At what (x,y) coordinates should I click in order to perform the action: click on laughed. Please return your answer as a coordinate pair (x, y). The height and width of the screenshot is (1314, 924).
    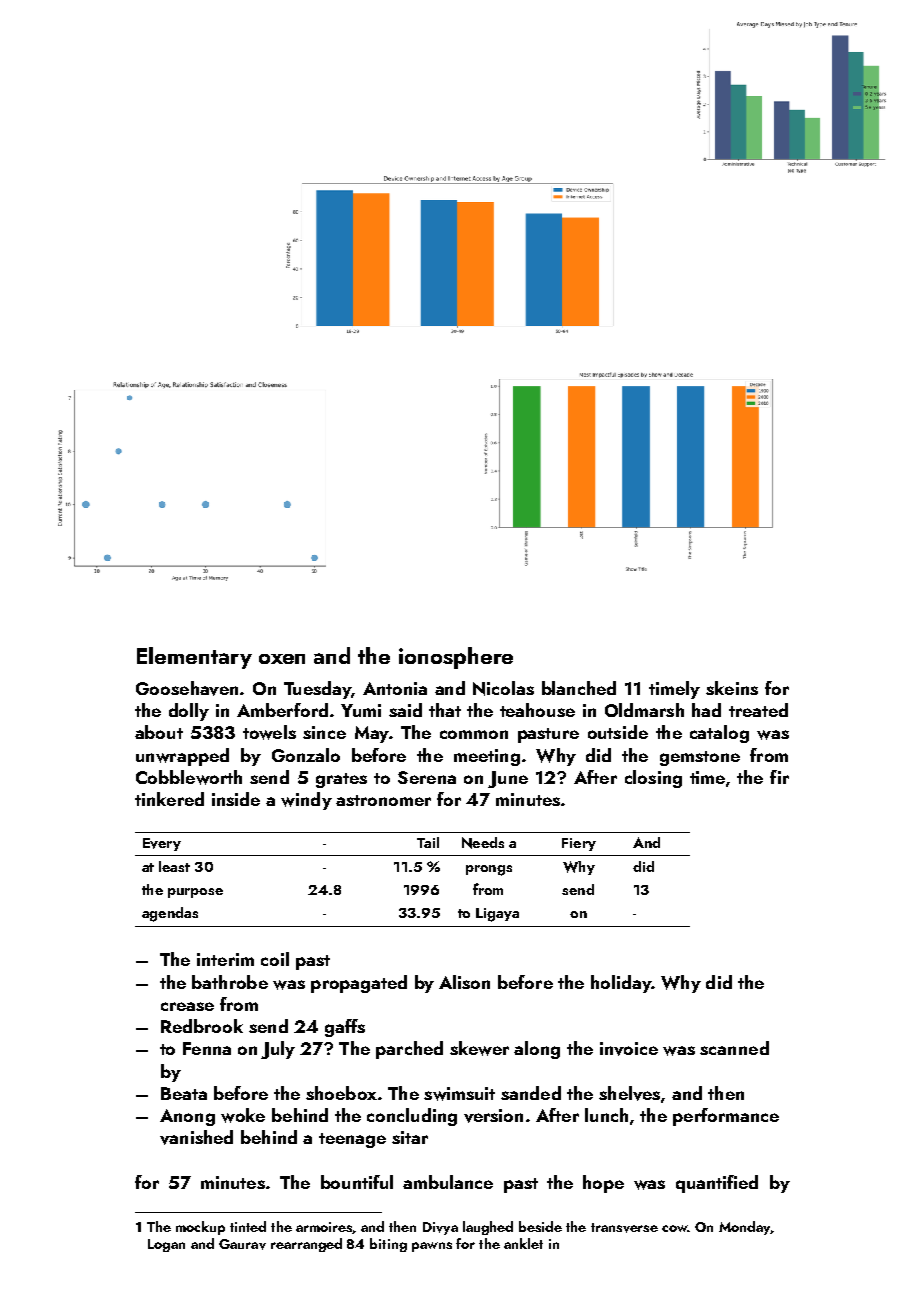
    Looking at the image, I should click on (488, 1228).
